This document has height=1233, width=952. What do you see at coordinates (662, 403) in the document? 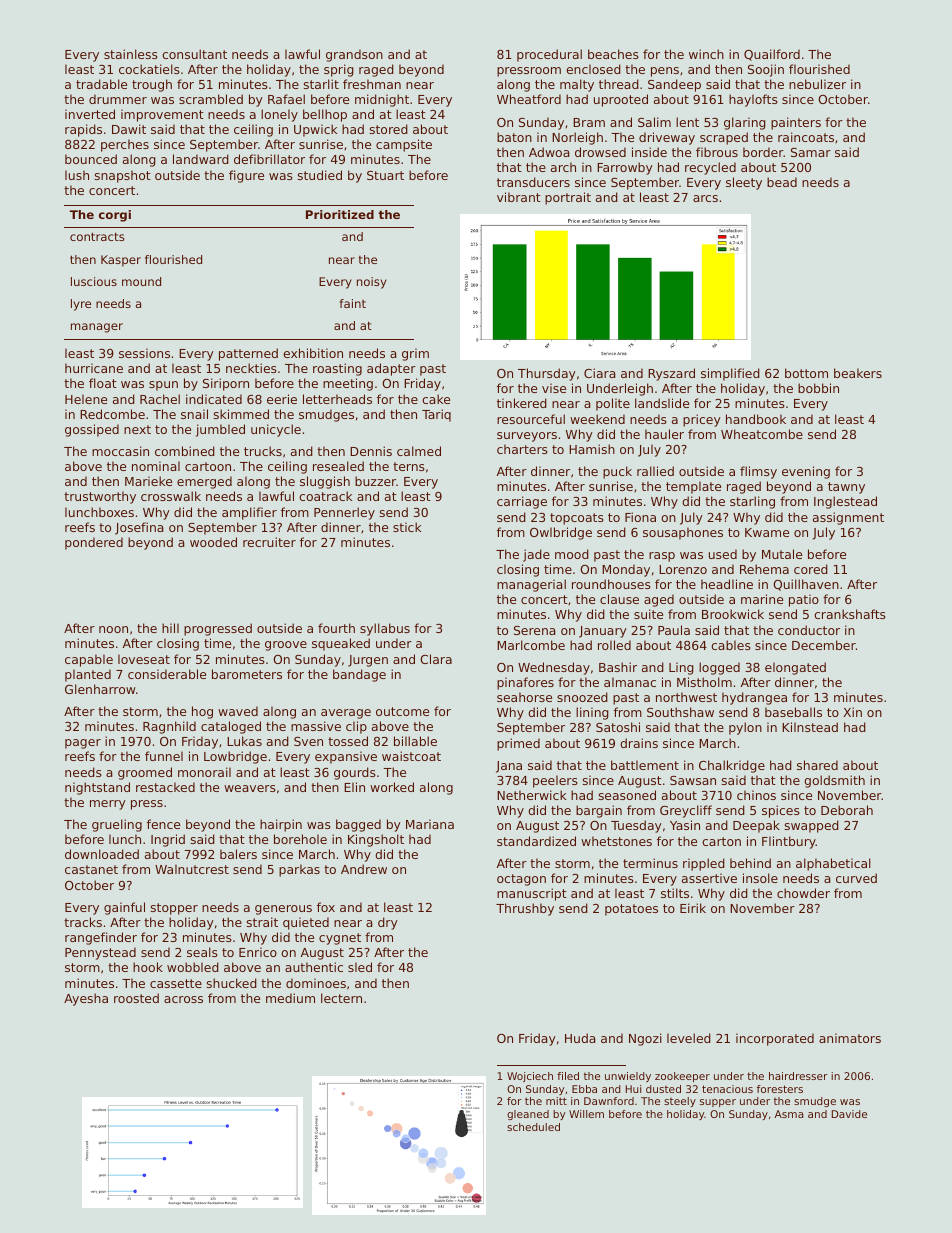
I see `landslide` at bounding box center [662, 403].
